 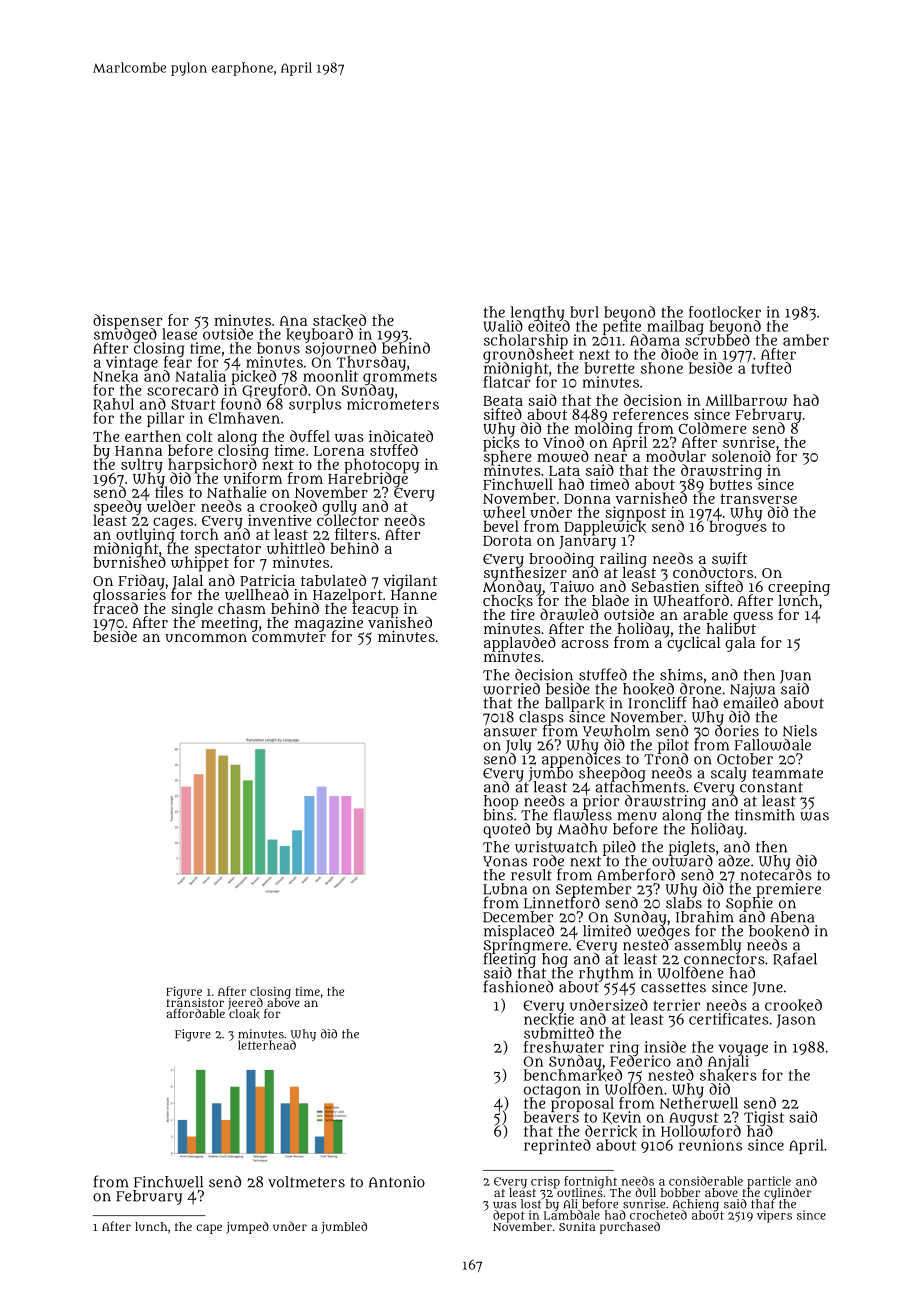 I want to click on inventive, so click(x=280, y=520).
